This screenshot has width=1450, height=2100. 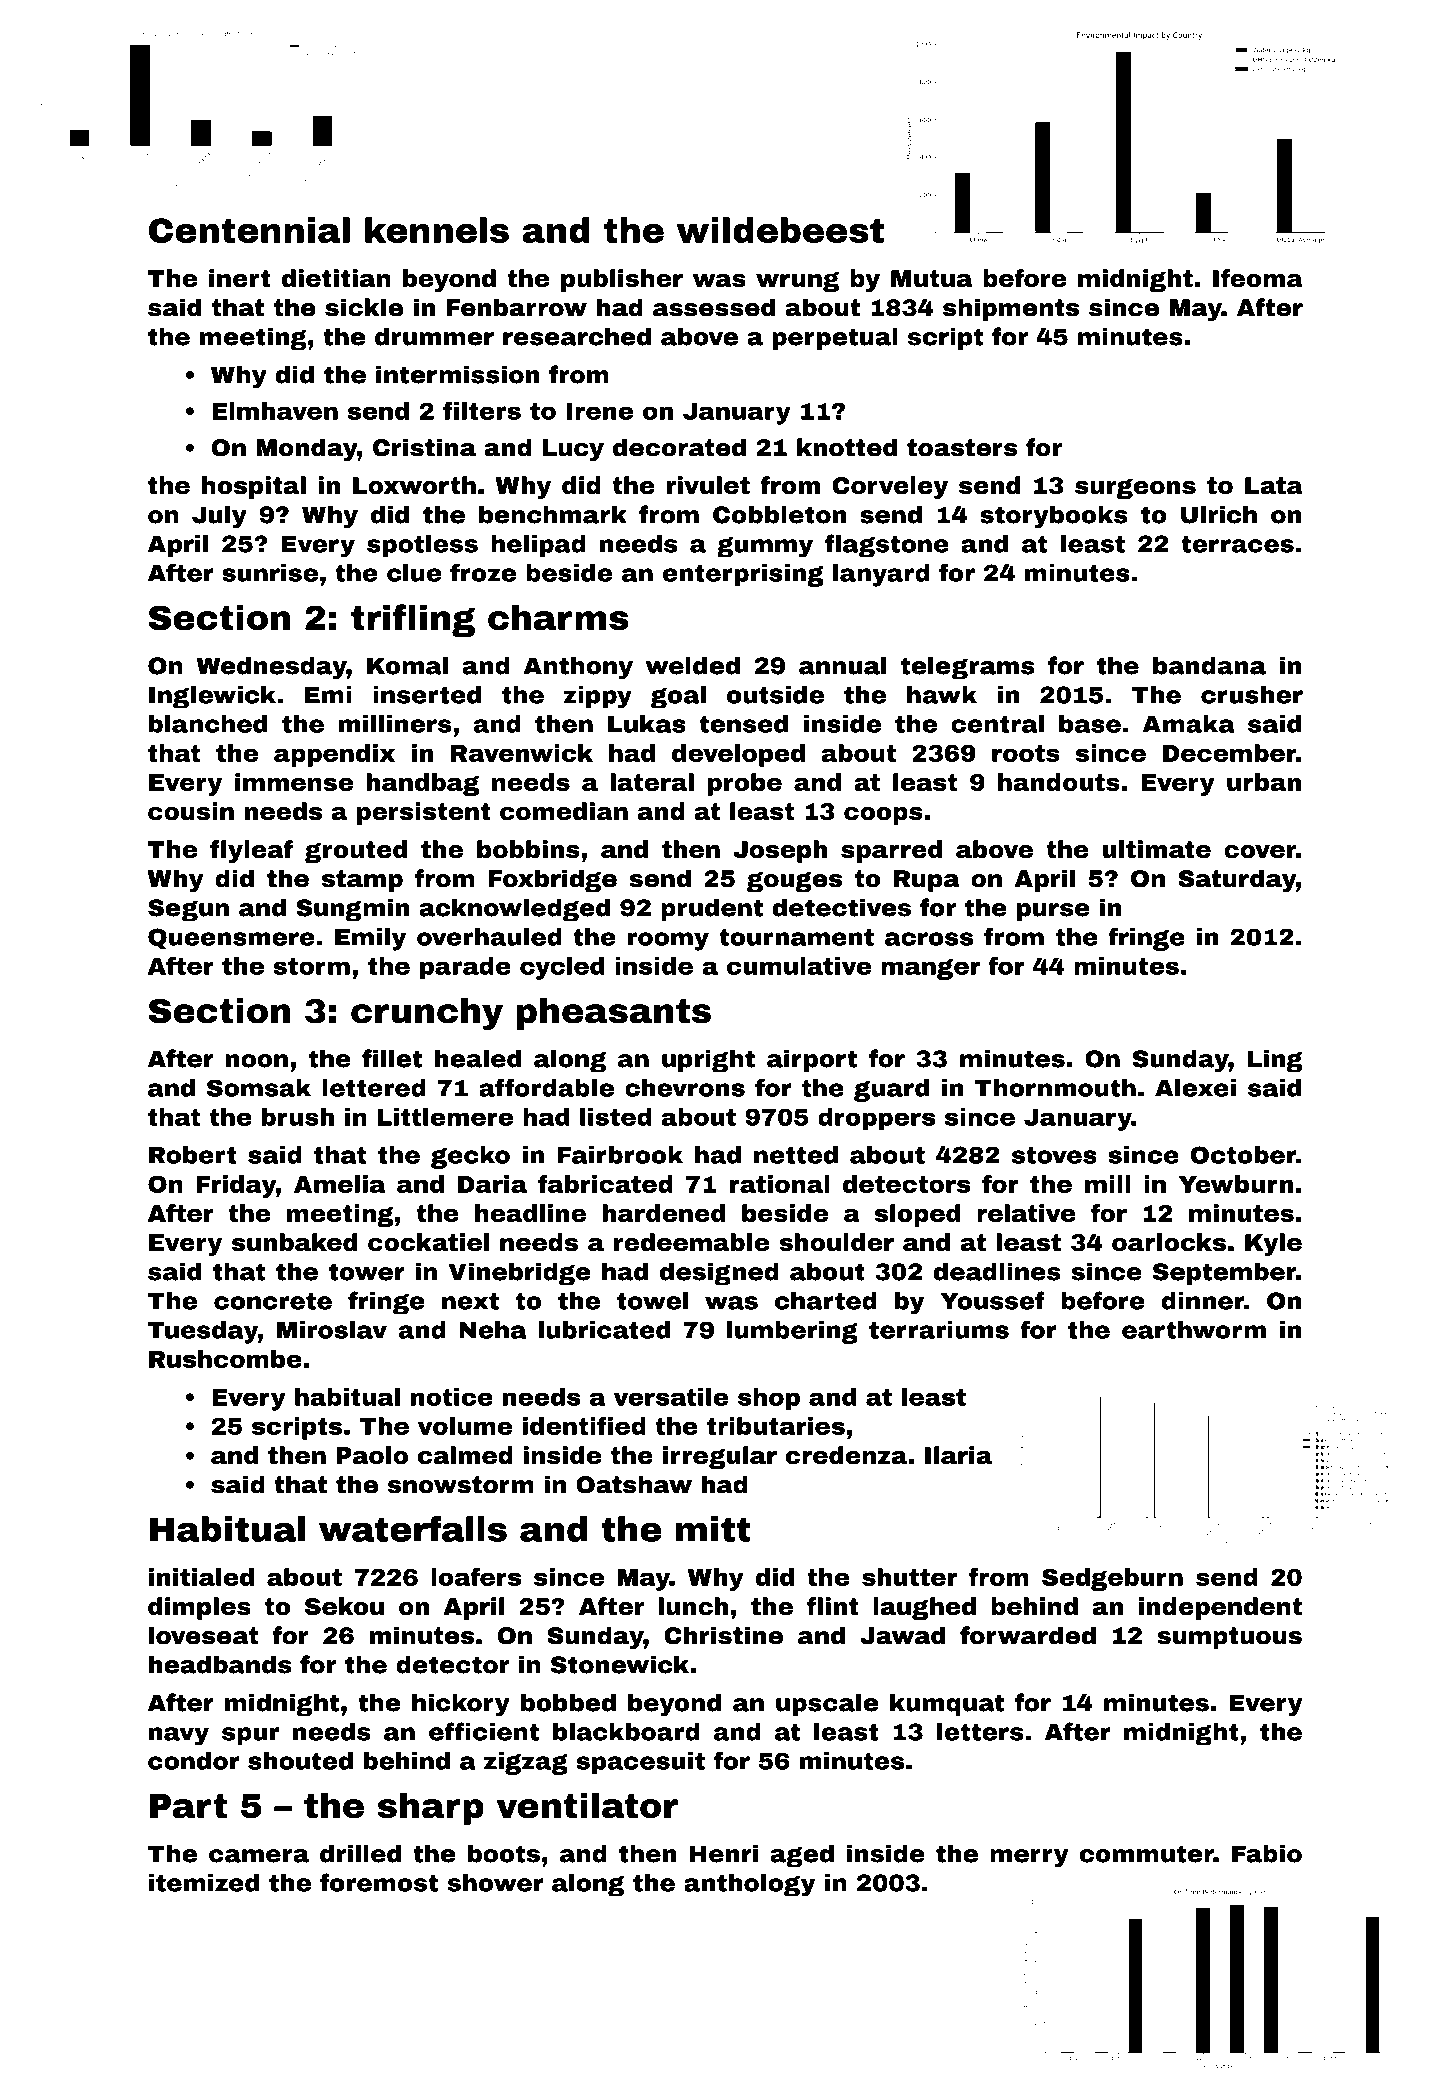 I want to click on Yewburn, so click(x=1236, y=1184).
